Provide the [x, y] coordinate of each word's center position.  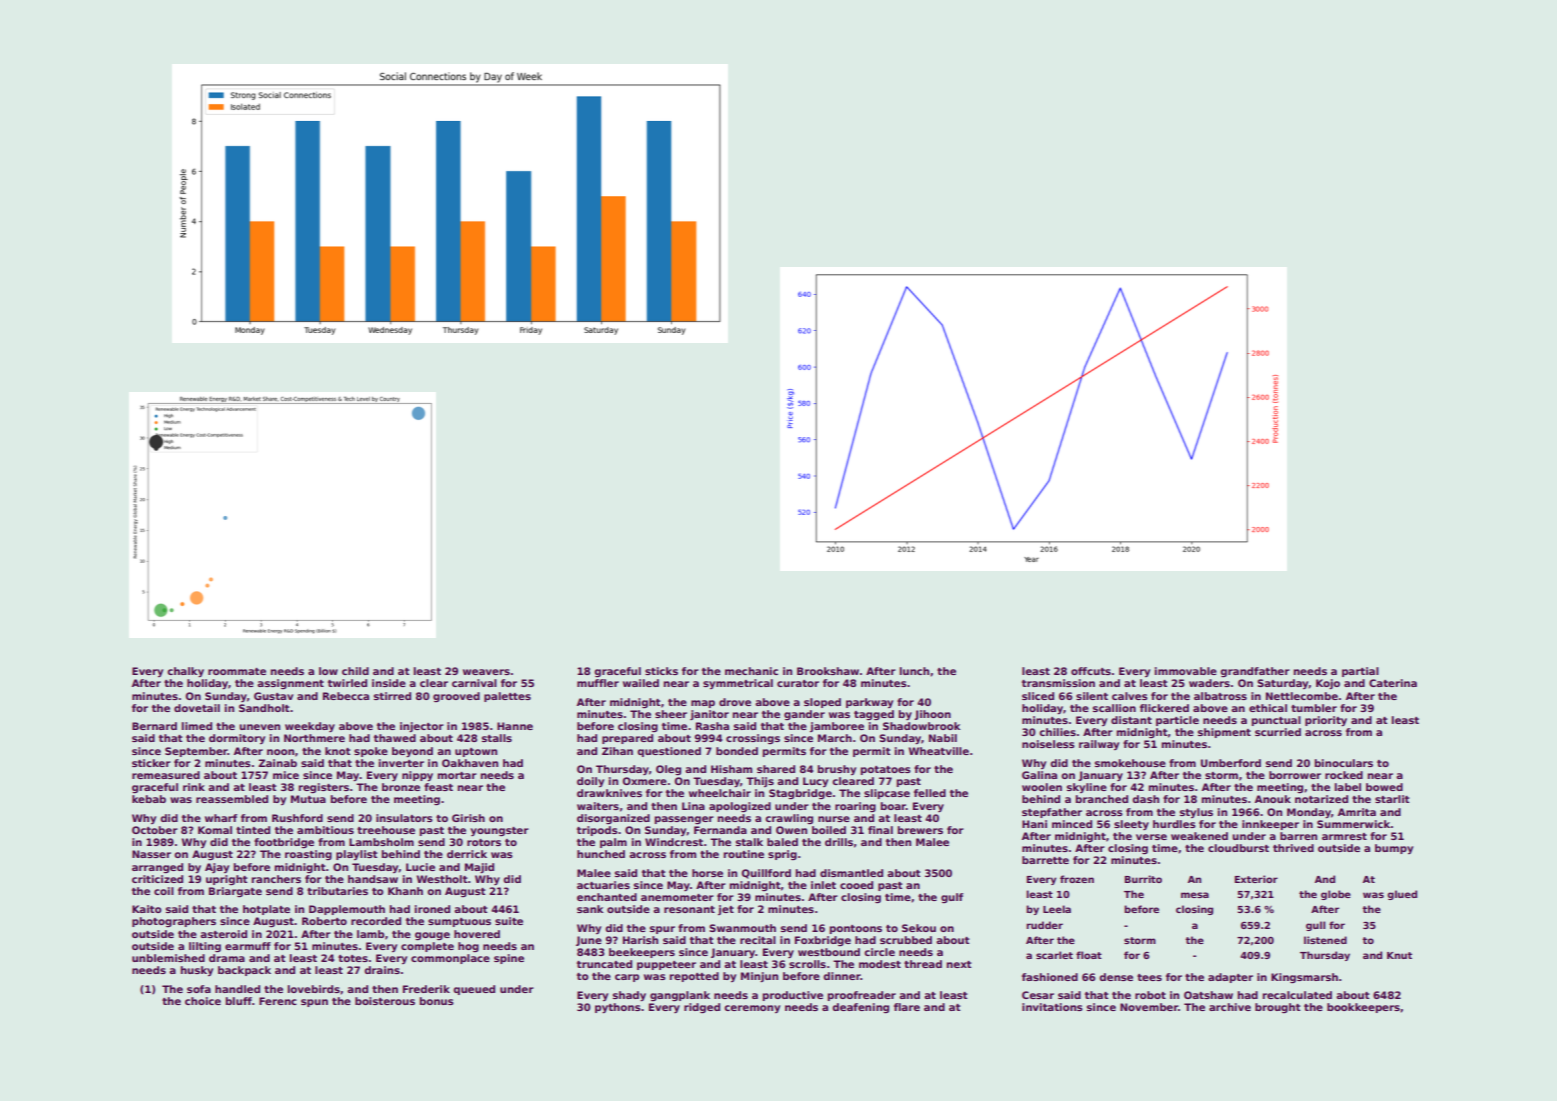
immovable [1186, 671]
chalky [185, 672]
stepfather [1052, 813]
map [703, 704]
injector [422, 727]
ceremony [752, 1009]
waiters [598, 806]
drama [227, 958]
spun [314, 1003]
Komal [215, 830]
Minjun [759, 977]
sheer [671, 714]
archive [1230, 1007]
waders [1209, 683]
